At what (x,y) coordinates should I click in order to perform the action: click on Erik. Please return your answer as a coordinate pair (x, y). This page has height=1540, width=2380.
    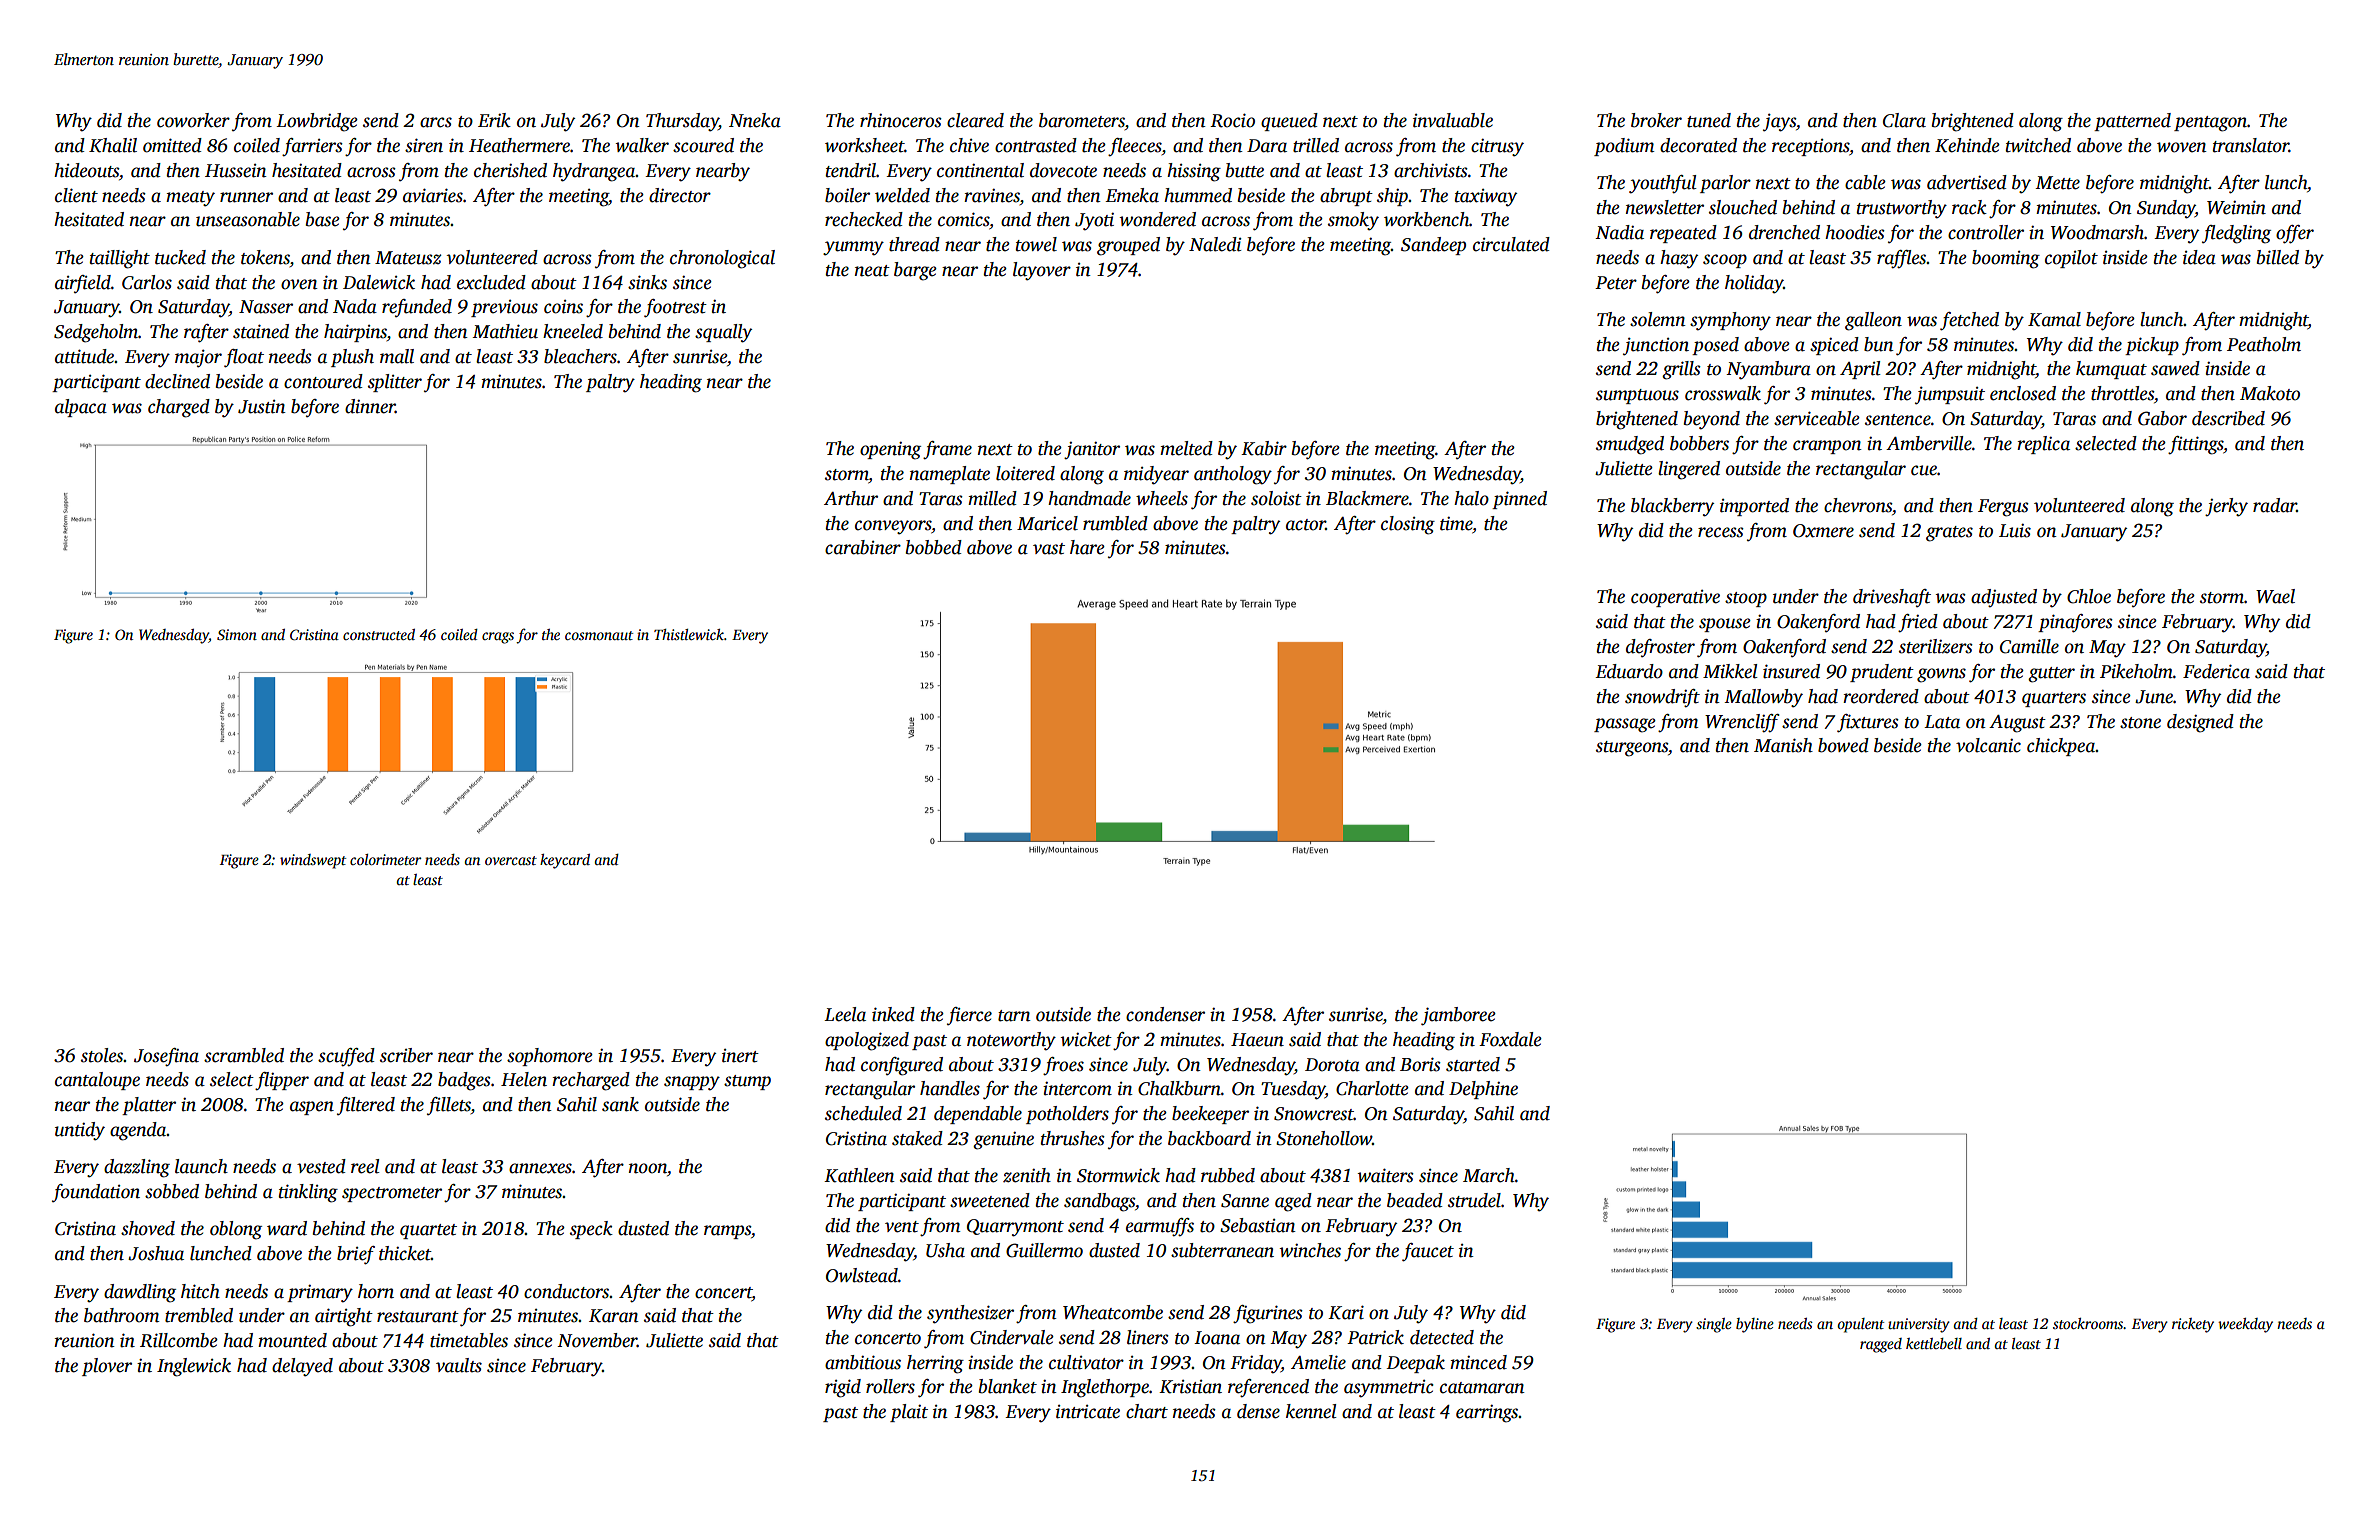
    Looking at the image, I should click on (494, 120).
